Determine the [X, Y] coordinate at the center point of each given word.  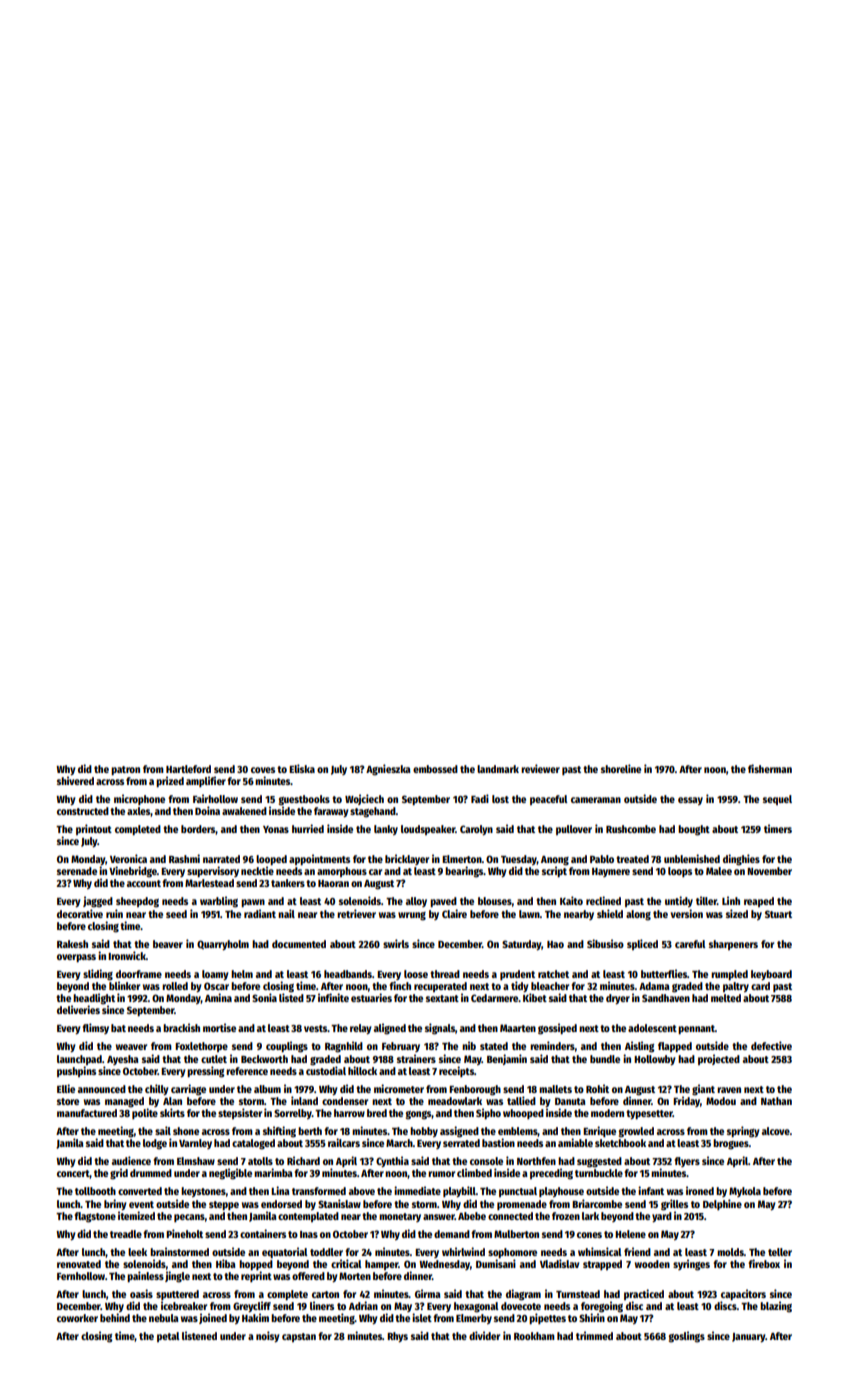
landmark [498, 769]
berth [310, 1131]
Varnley [195, 1144]
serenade [77, 871]
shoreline [621, 768]
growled [636, 1132]
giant [703, 1090]
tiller [706, 900]
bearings [464, 872]
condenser [345, 1101]
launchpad [79, 1060]
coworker [77, 1318]
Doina [207, 810]
